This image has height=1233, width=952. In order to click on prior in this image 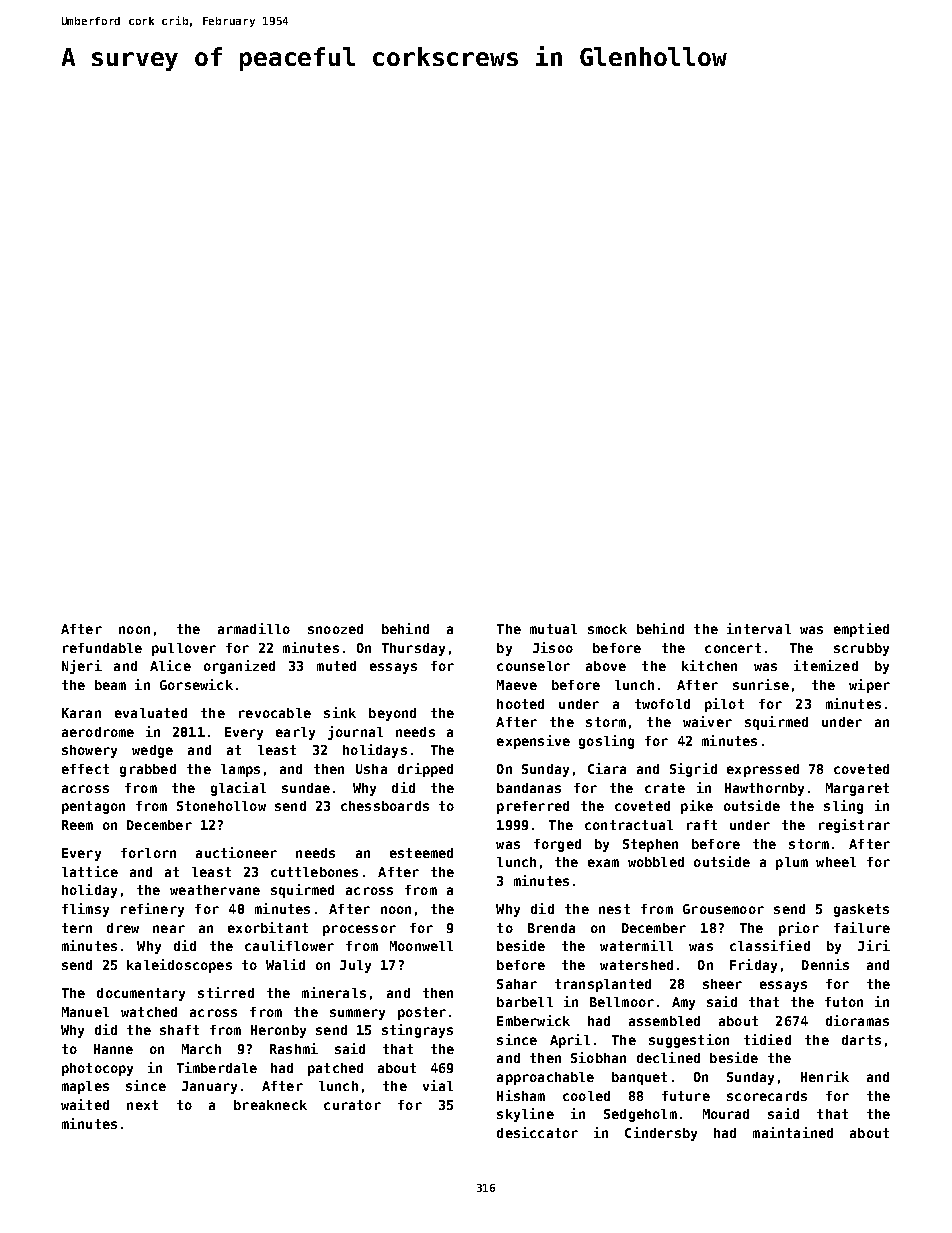, I will do `click(799, 929)`.
